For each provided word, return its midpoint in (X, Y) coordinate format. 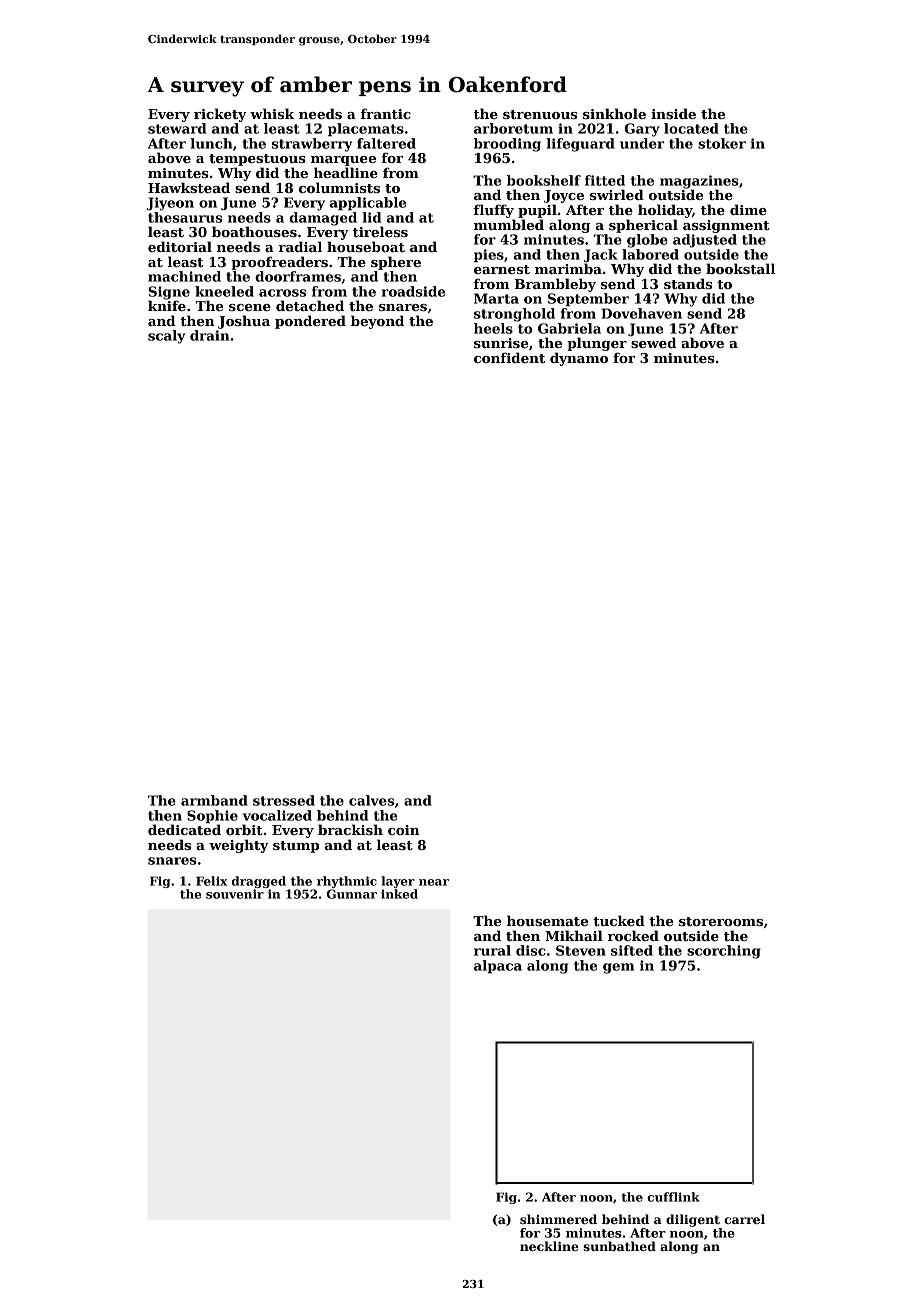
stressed (284, 800)
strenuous (540, 114)
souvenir (235, 894)
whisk (272, 113)
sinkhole (614, 113)
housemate (547, 920)
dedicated (184, 829)
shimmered (558, 1219)
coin (404, 830)
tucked (619, 920)
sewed (653, 342)
